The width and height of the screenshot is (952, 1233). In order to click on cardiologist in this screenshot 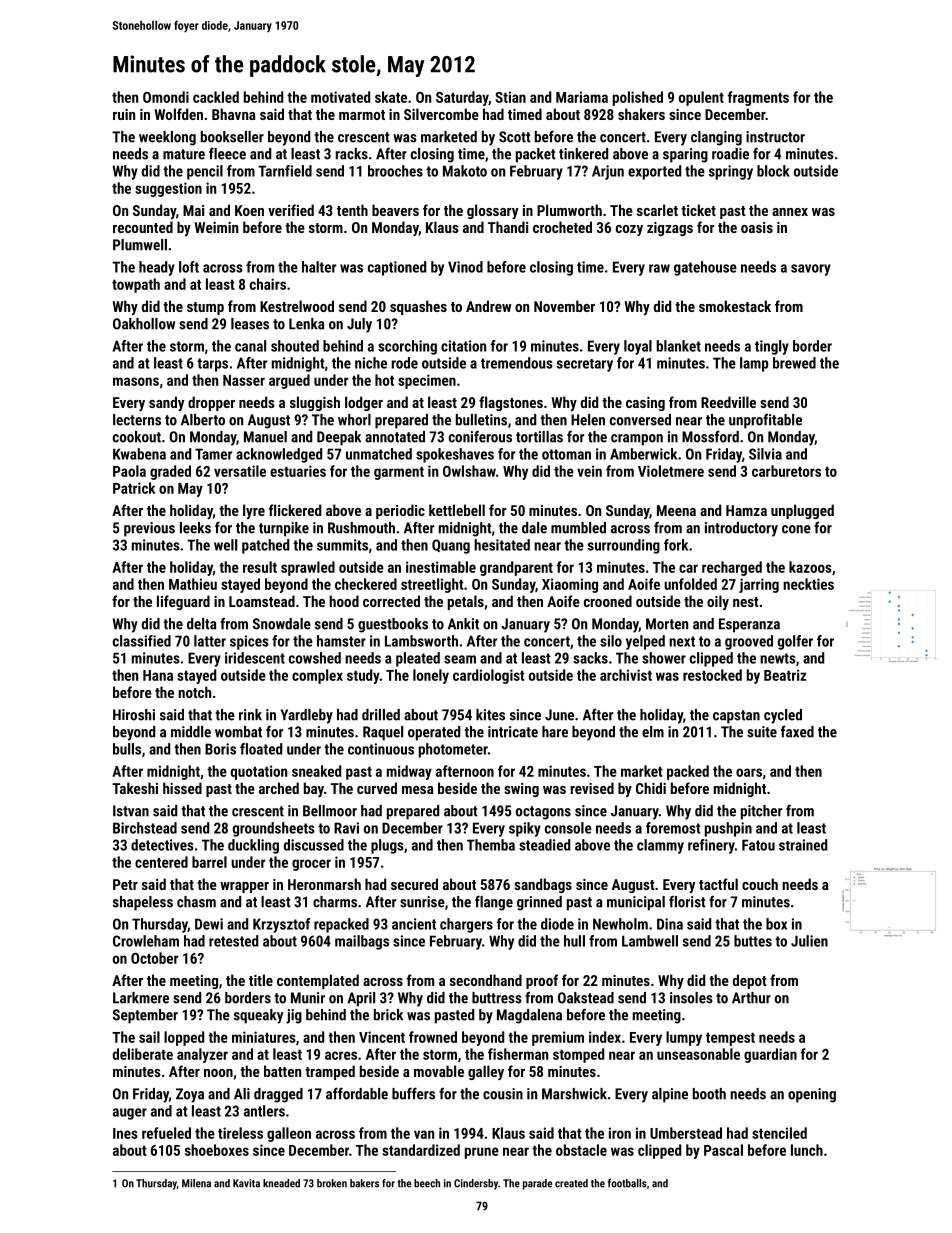, I will do `click(489, 676)`.
